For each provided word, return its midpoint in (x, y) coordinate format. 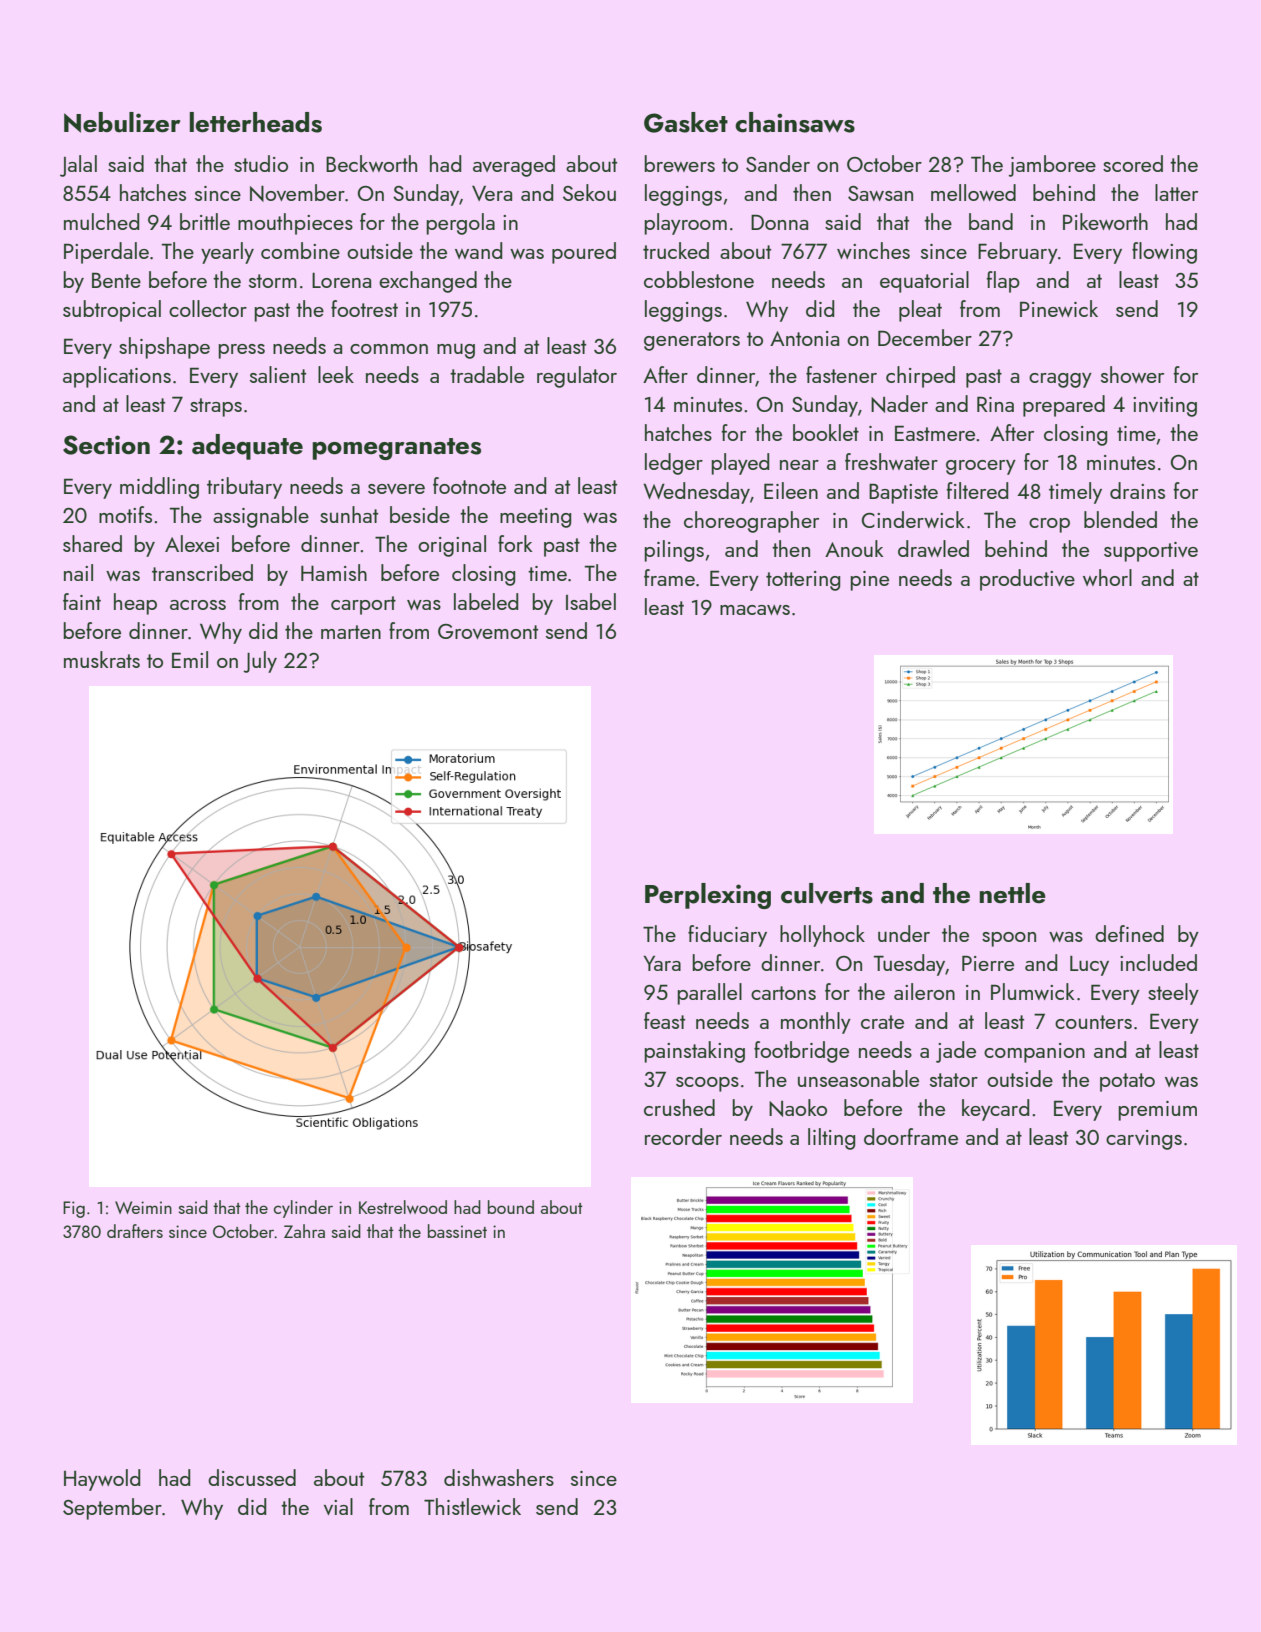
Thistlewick (472, 1506)
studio (261, 163)
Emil (190, 659)
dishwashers (499, 1477)
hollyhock (822, 936)
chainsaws (795, 122)
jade (956, 1052)
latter (1176, 192)
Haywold (102, 1480)
